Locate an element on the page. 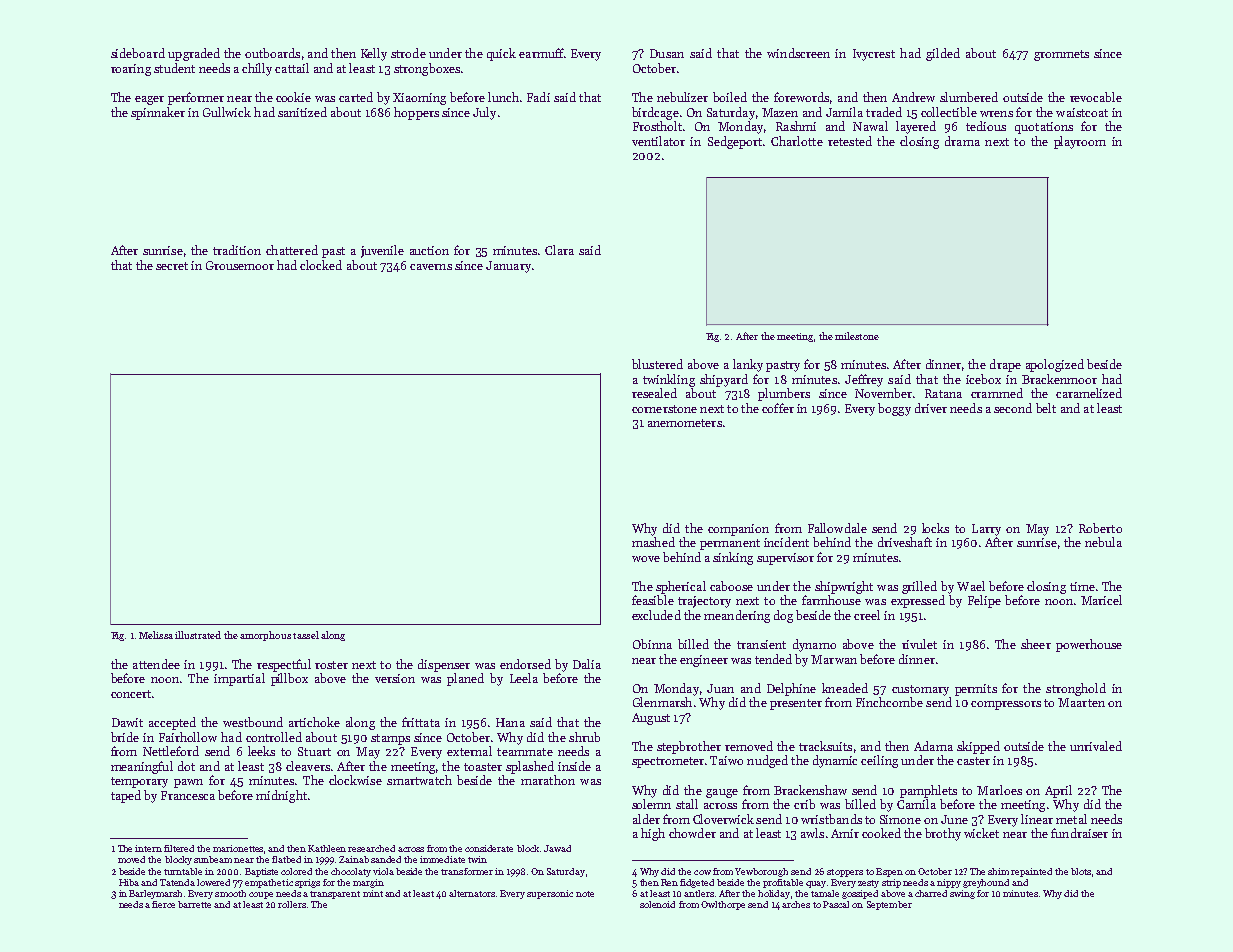 This page has width=1233, height=952. secret is located at coordinates (172, 266).
